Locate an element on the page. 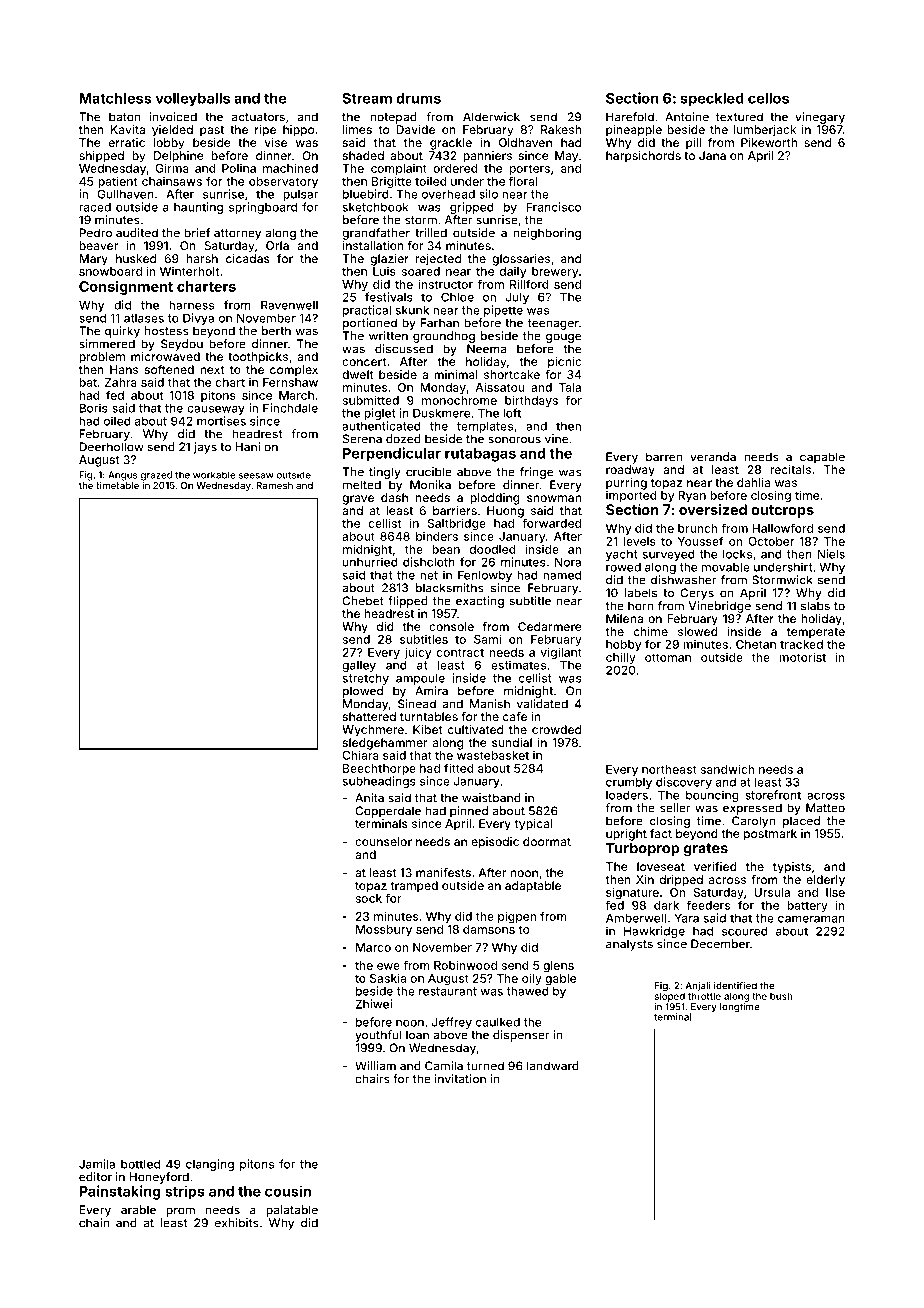 The width and height of the image is (924, 1308). simmered is located at coordinates (107, 344).
